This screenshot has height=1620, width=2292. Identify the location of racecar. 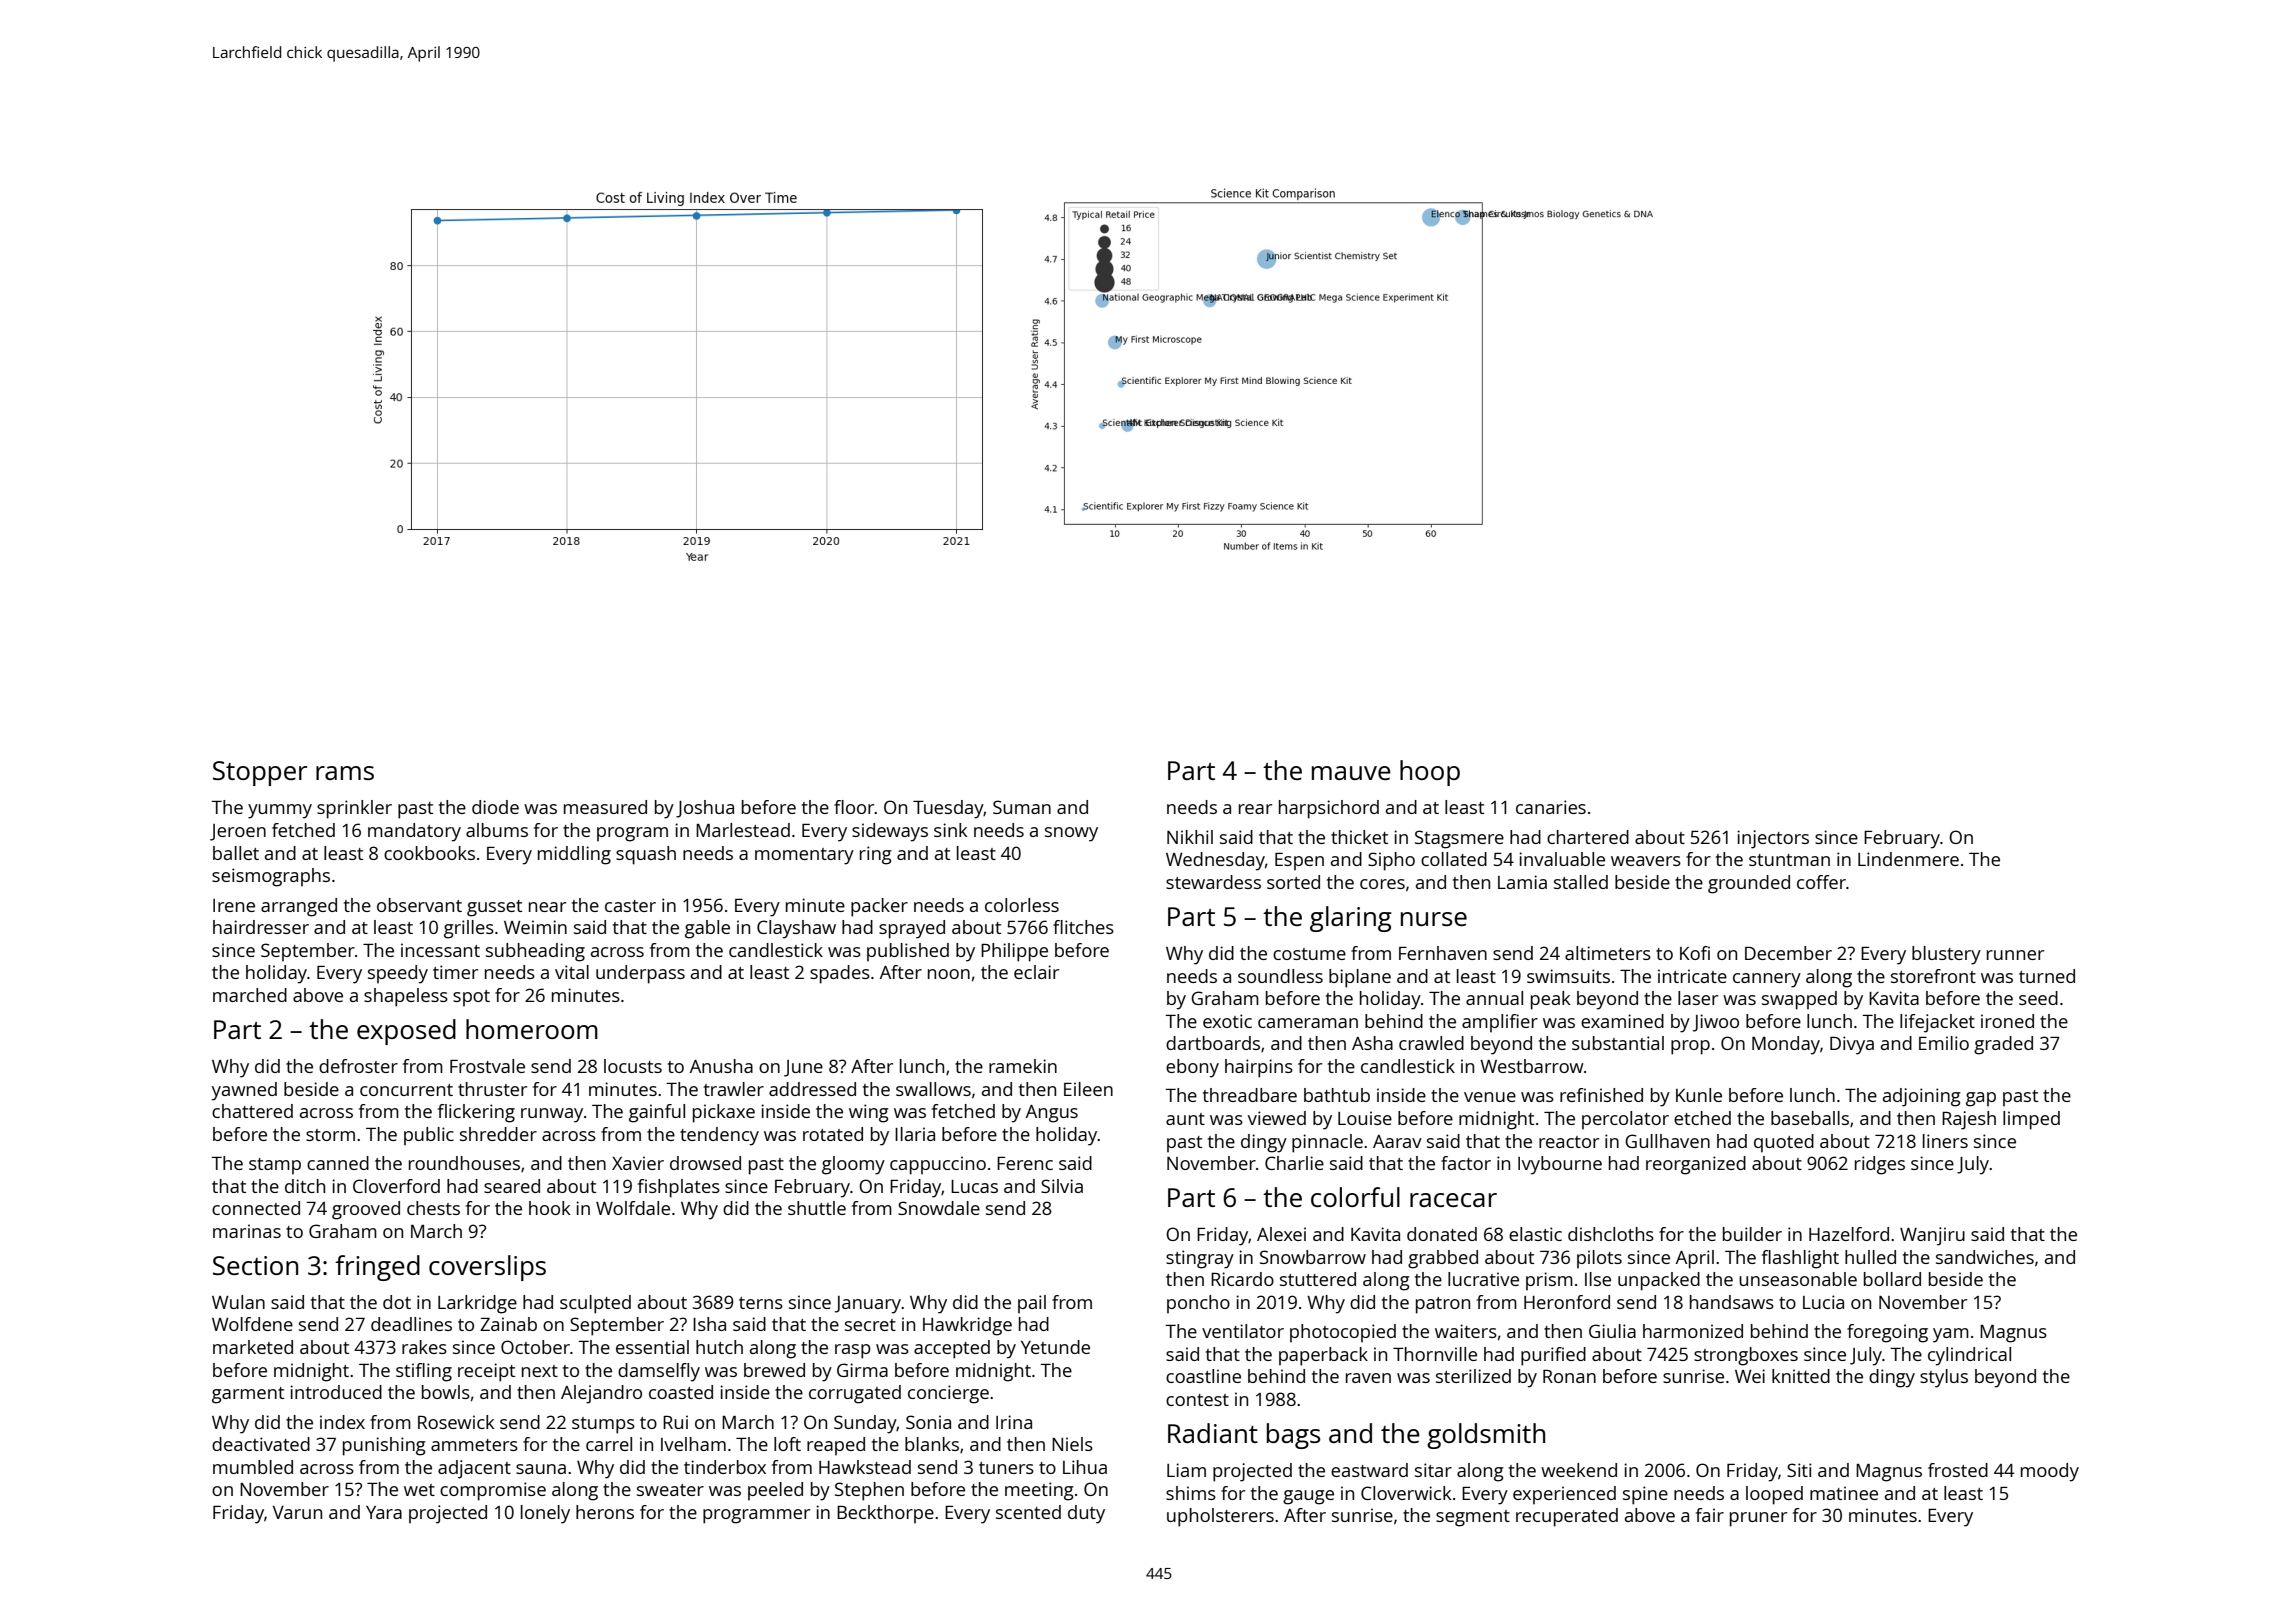
(1453, 1200).
